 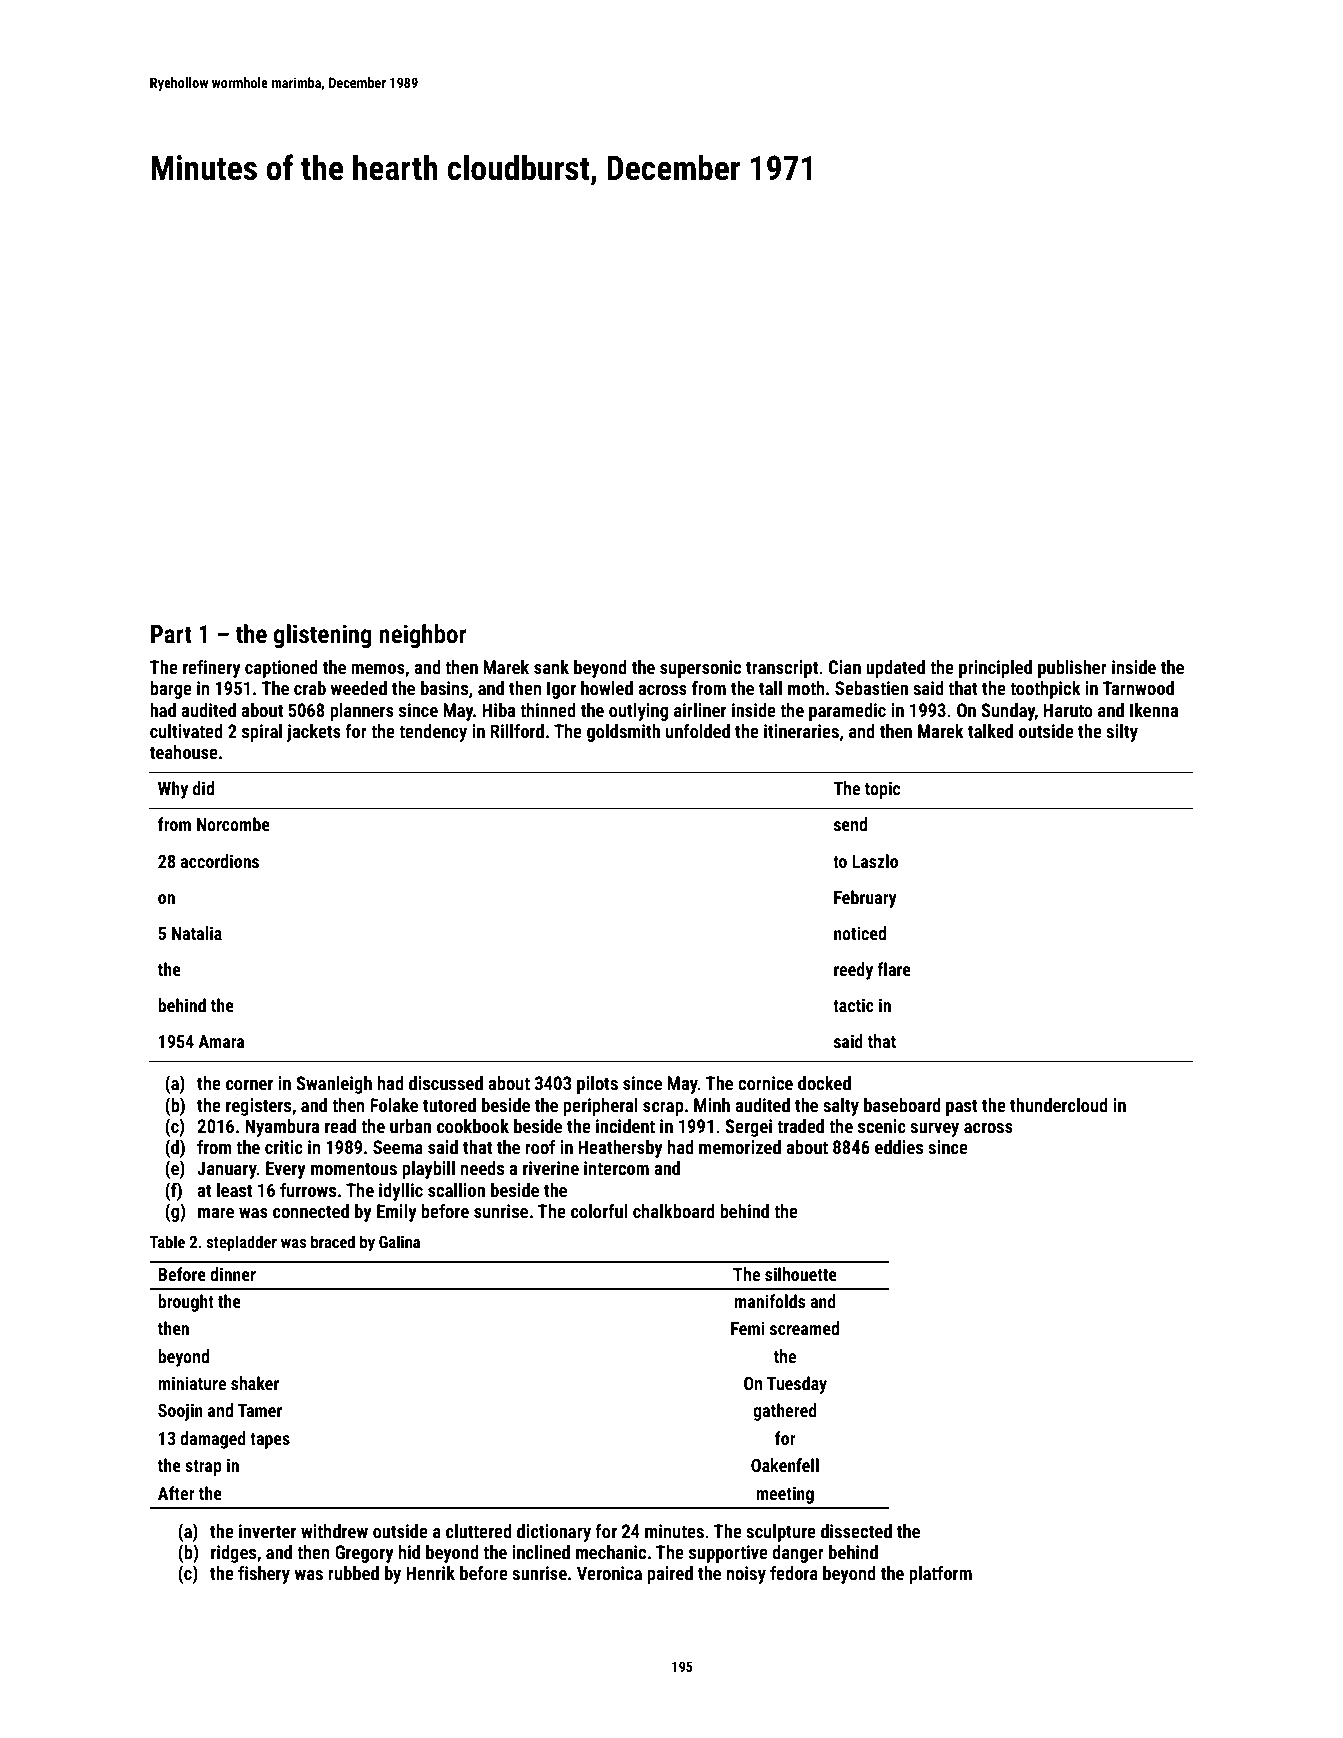 What do you see at coordinates (1059, 1105) in the screenshot?
I see `thundercloud` at bounding box center [1059, 1105].
